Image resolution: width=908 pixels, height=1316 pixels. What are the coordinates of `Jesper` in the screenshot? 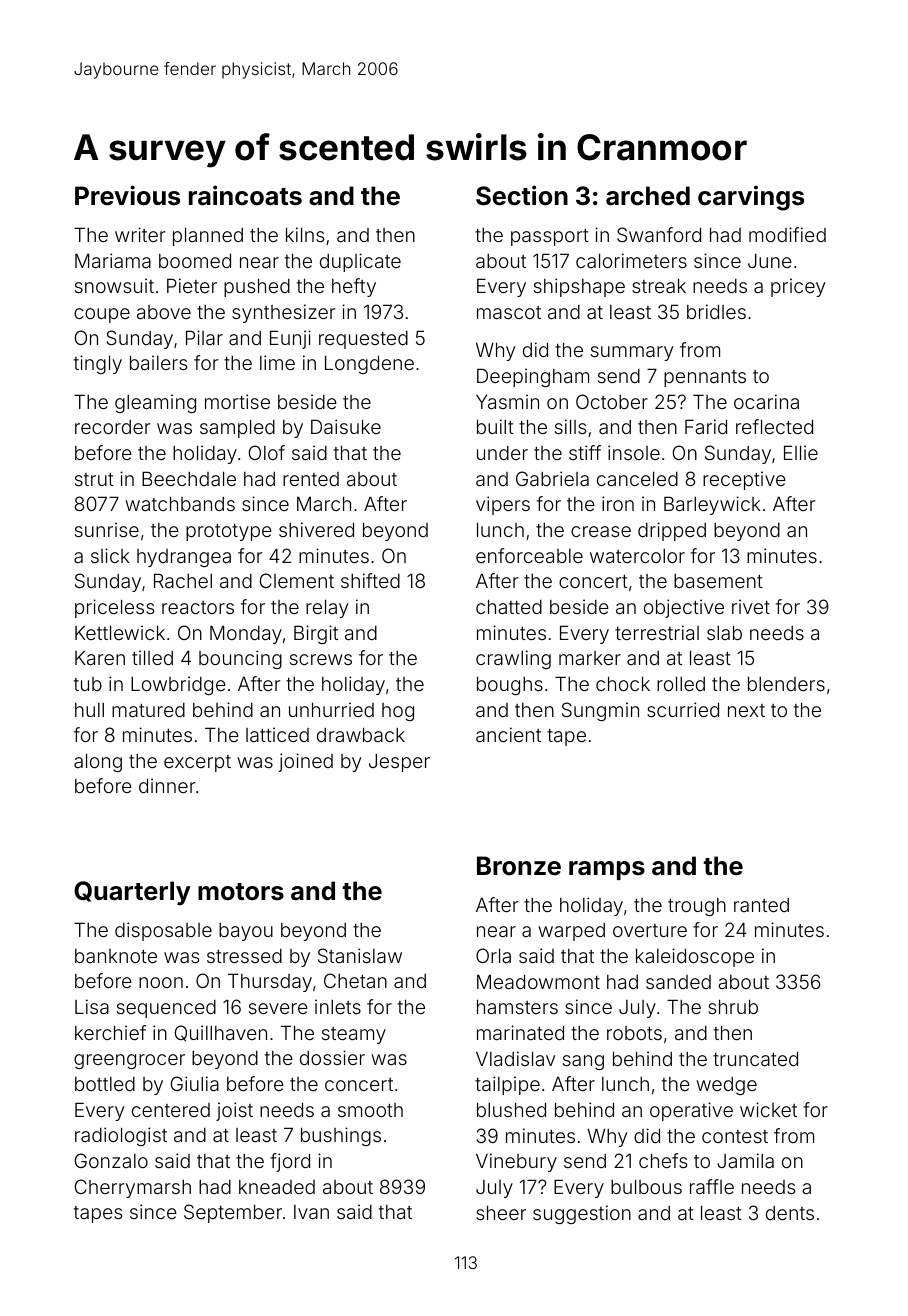 It's located at (399, 762).
